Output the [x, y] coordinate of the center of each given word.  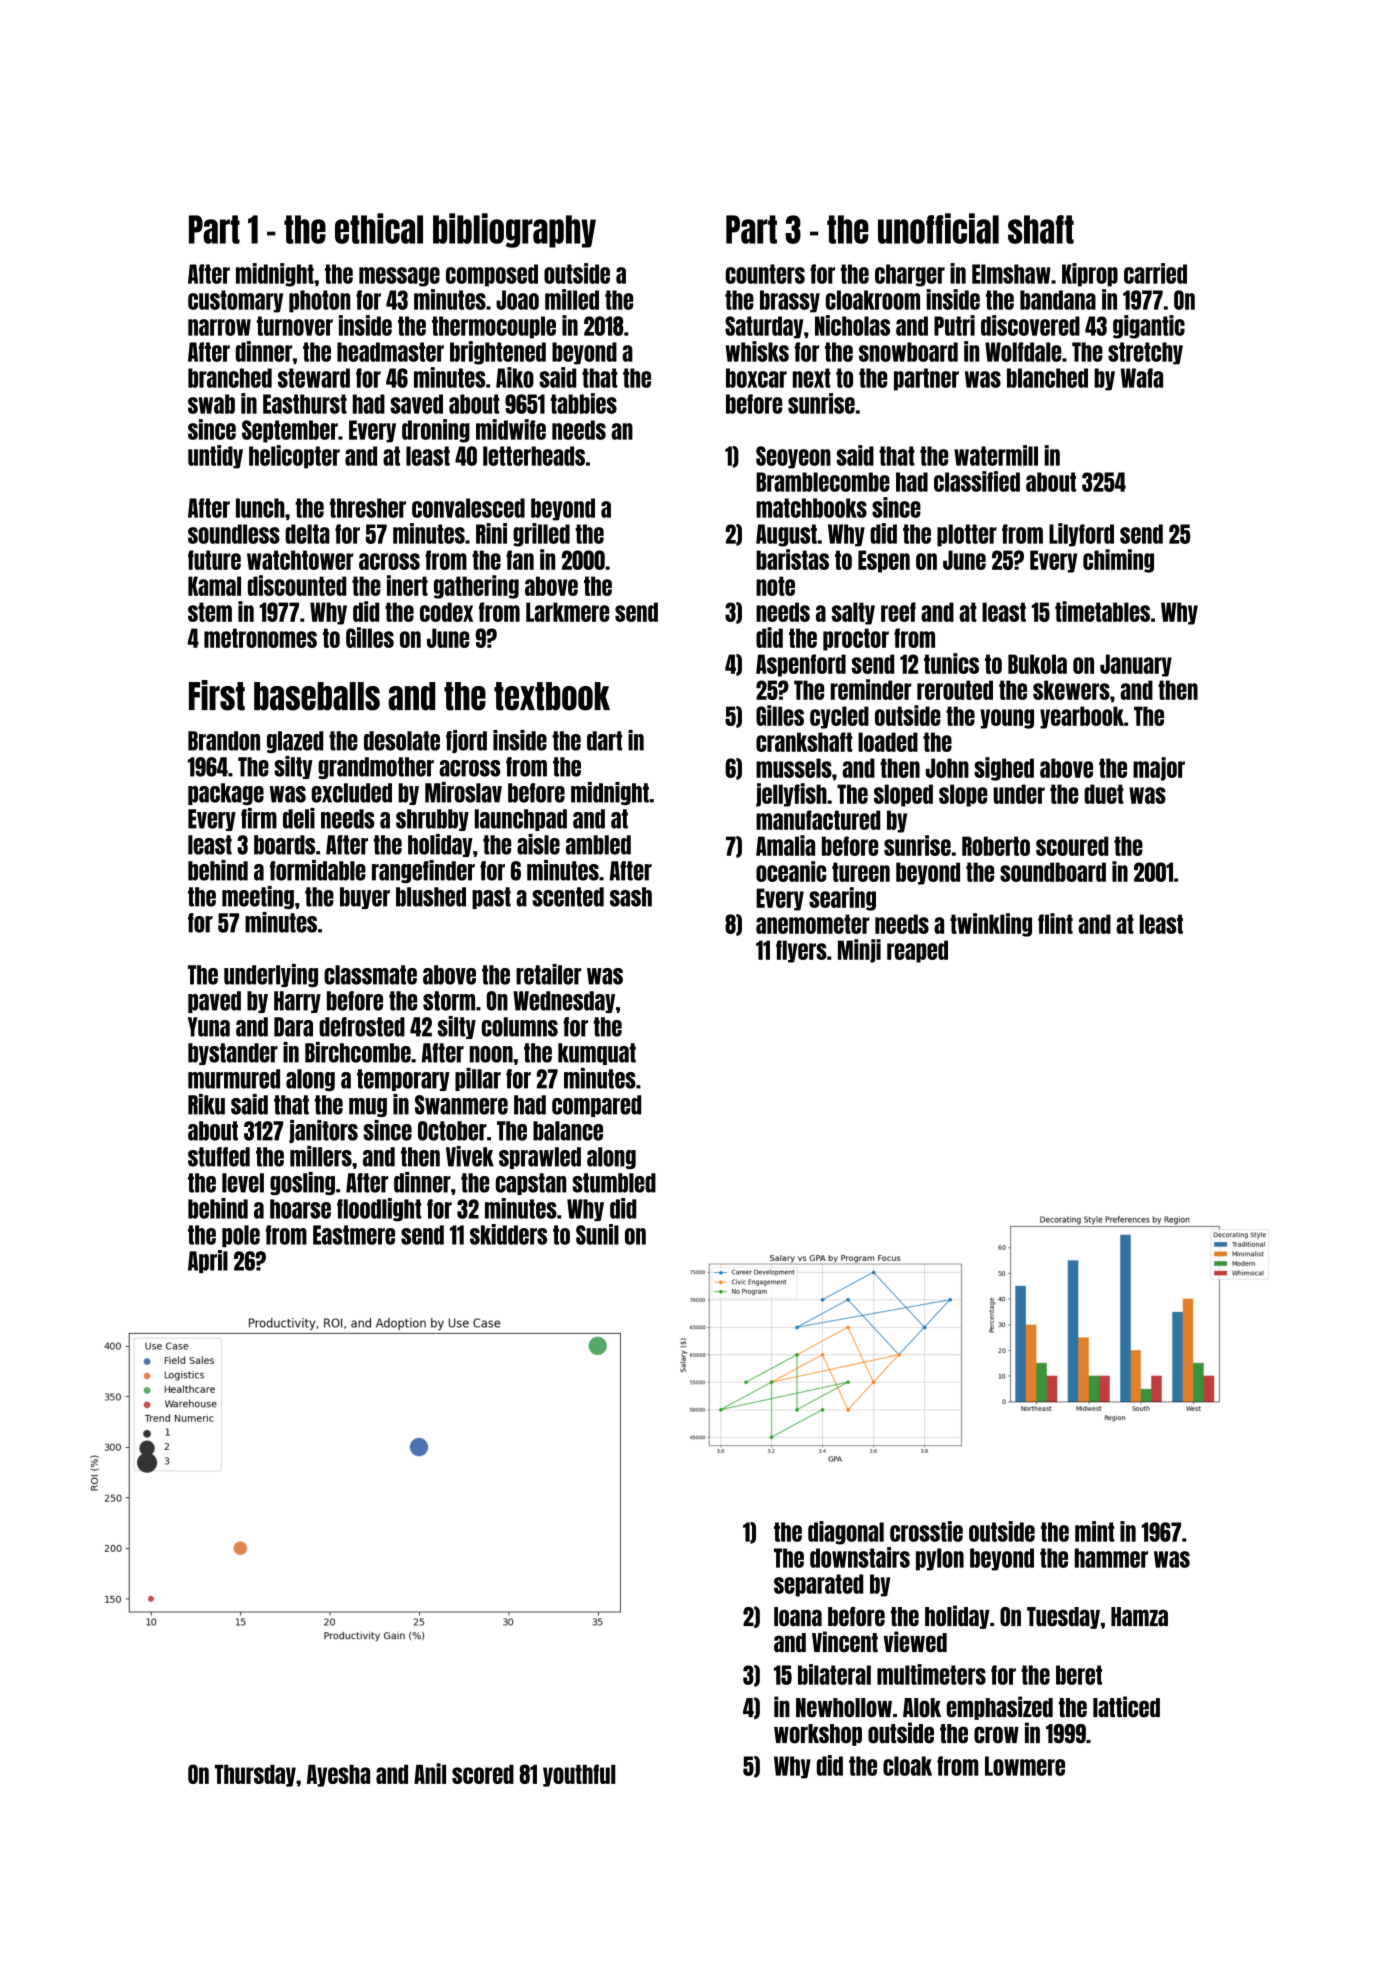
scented [568, 897]
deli [299, 818]
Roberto [996, 846]
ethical [379, 228]
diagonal [846, 1533]
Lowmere [1025, 1766]
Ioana [798, 1617]
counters [765, 274]
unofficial [938, 228]
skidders [508, 1234]
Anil [430, 1773]
